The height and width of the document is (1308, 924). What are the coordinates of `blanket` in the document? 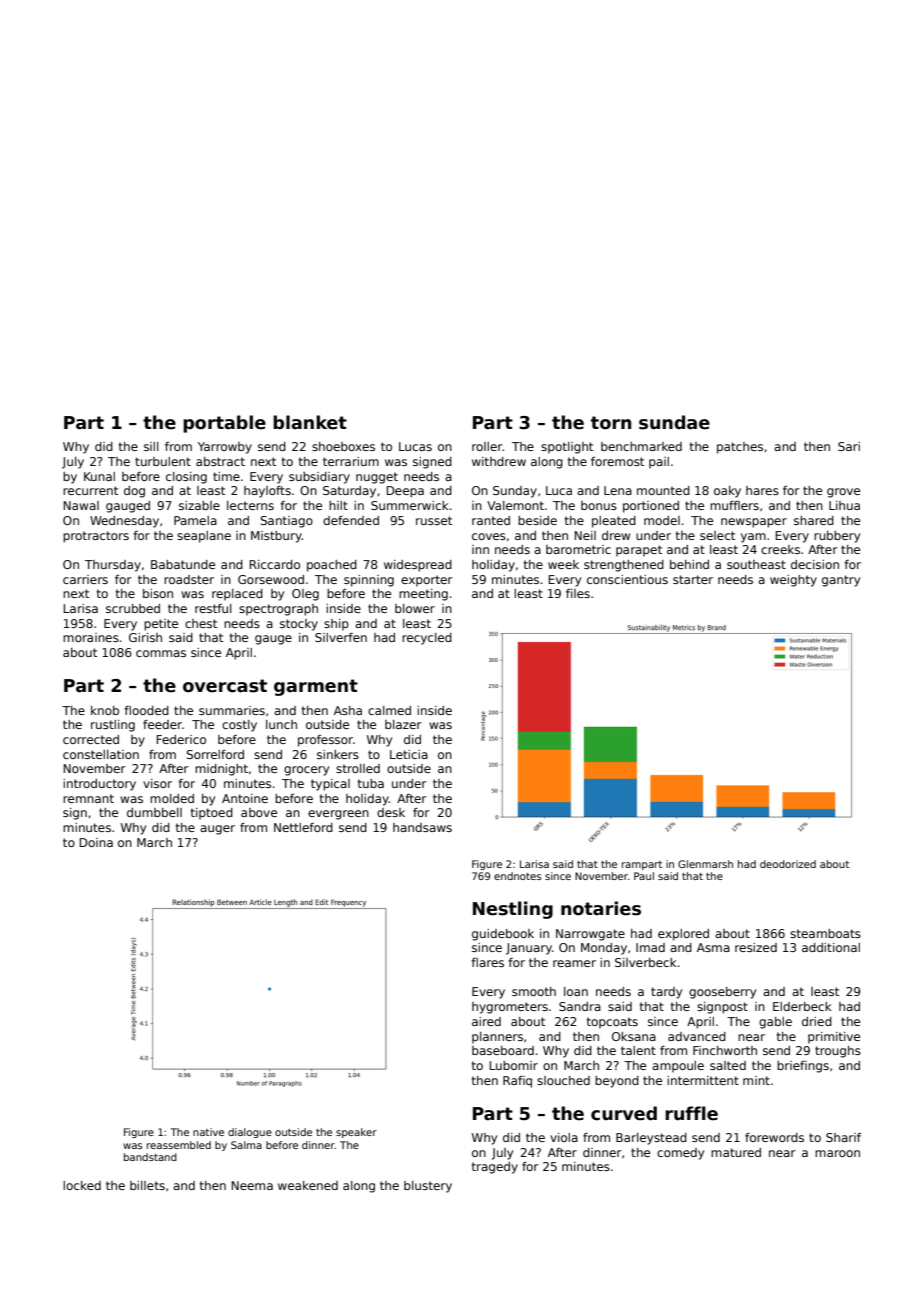 It's located at (310, 422).
